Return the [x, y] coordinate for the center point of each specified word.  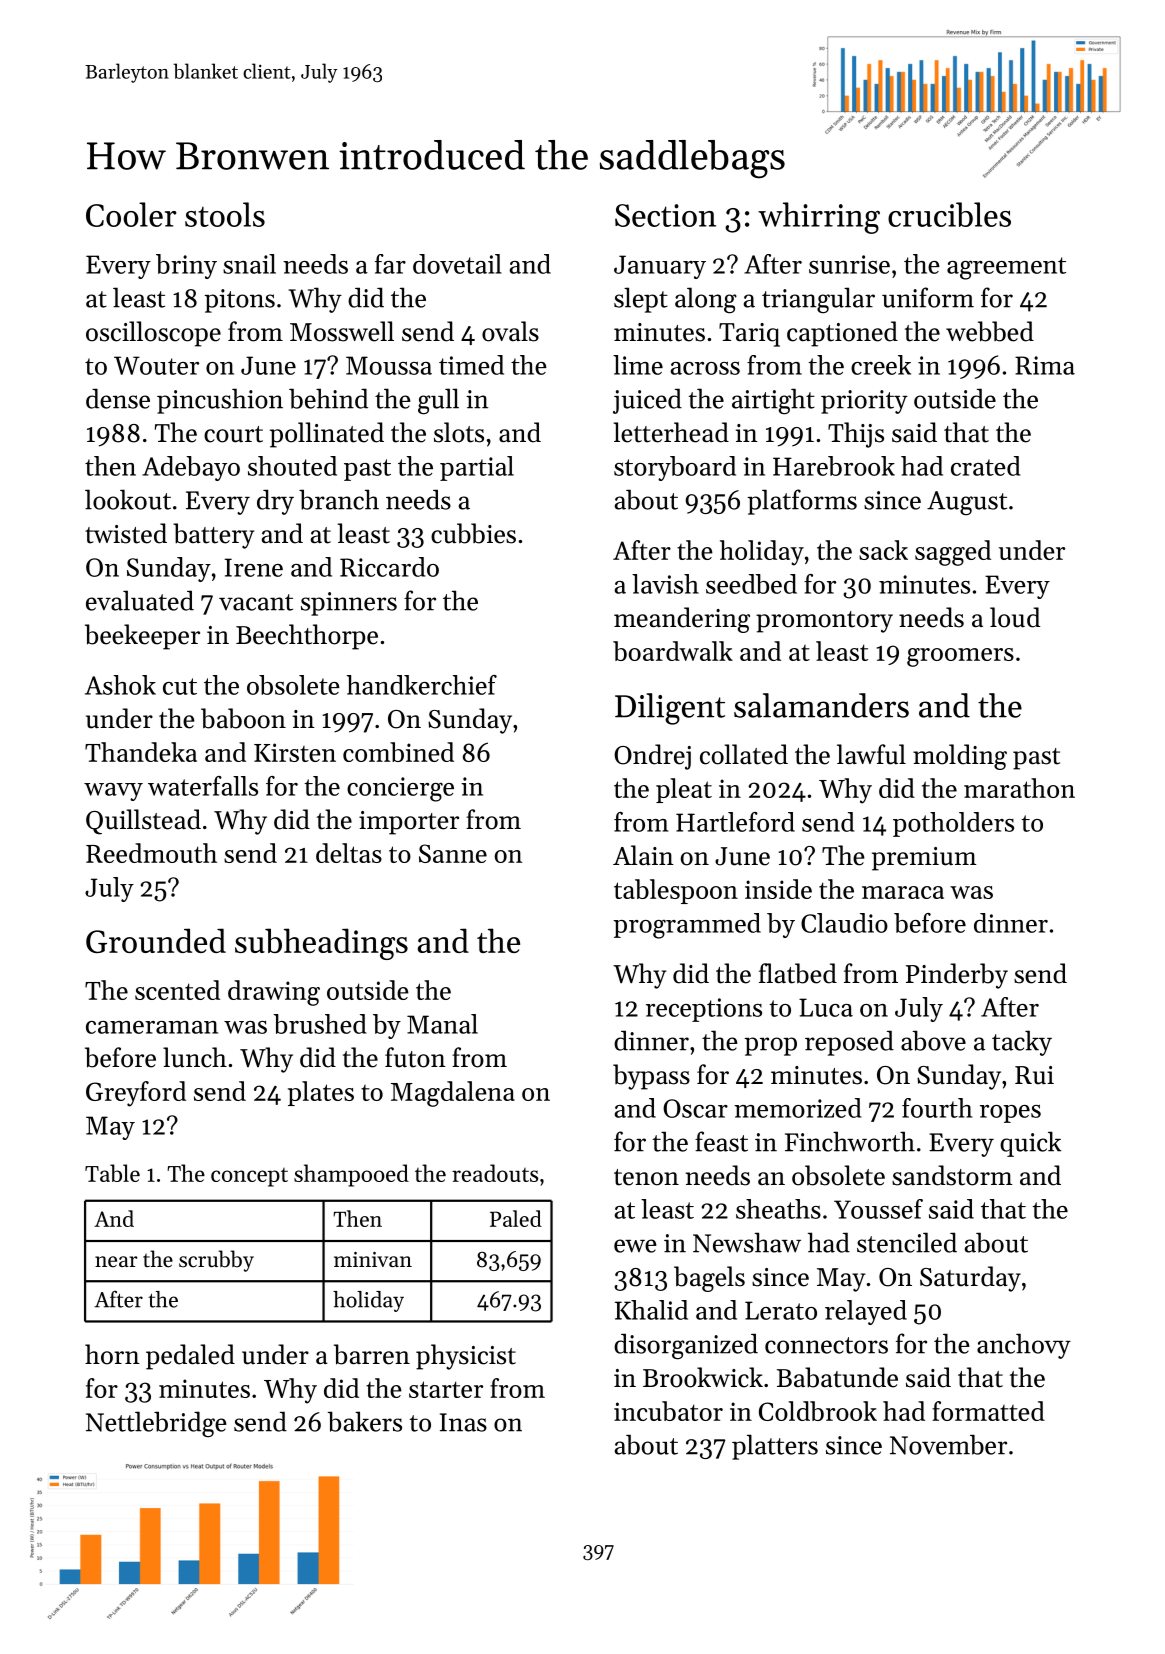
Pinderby [957, 976]
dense [118, 398]
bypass [651, 1077]
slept [641, 300]
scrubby [216, 1261]
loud [1015, 617]
